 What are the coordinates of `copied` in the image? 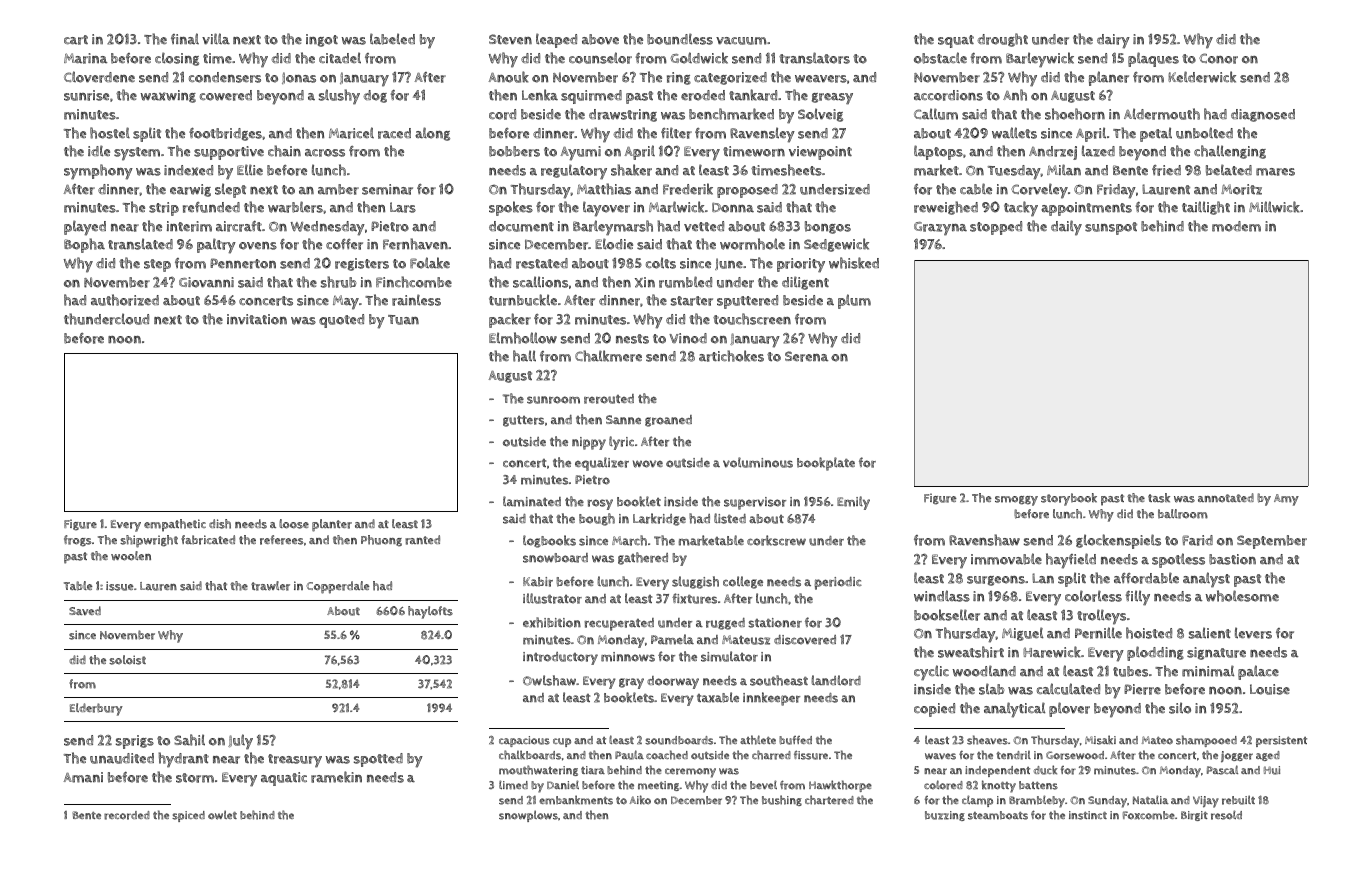 It's located at (934, 710).
